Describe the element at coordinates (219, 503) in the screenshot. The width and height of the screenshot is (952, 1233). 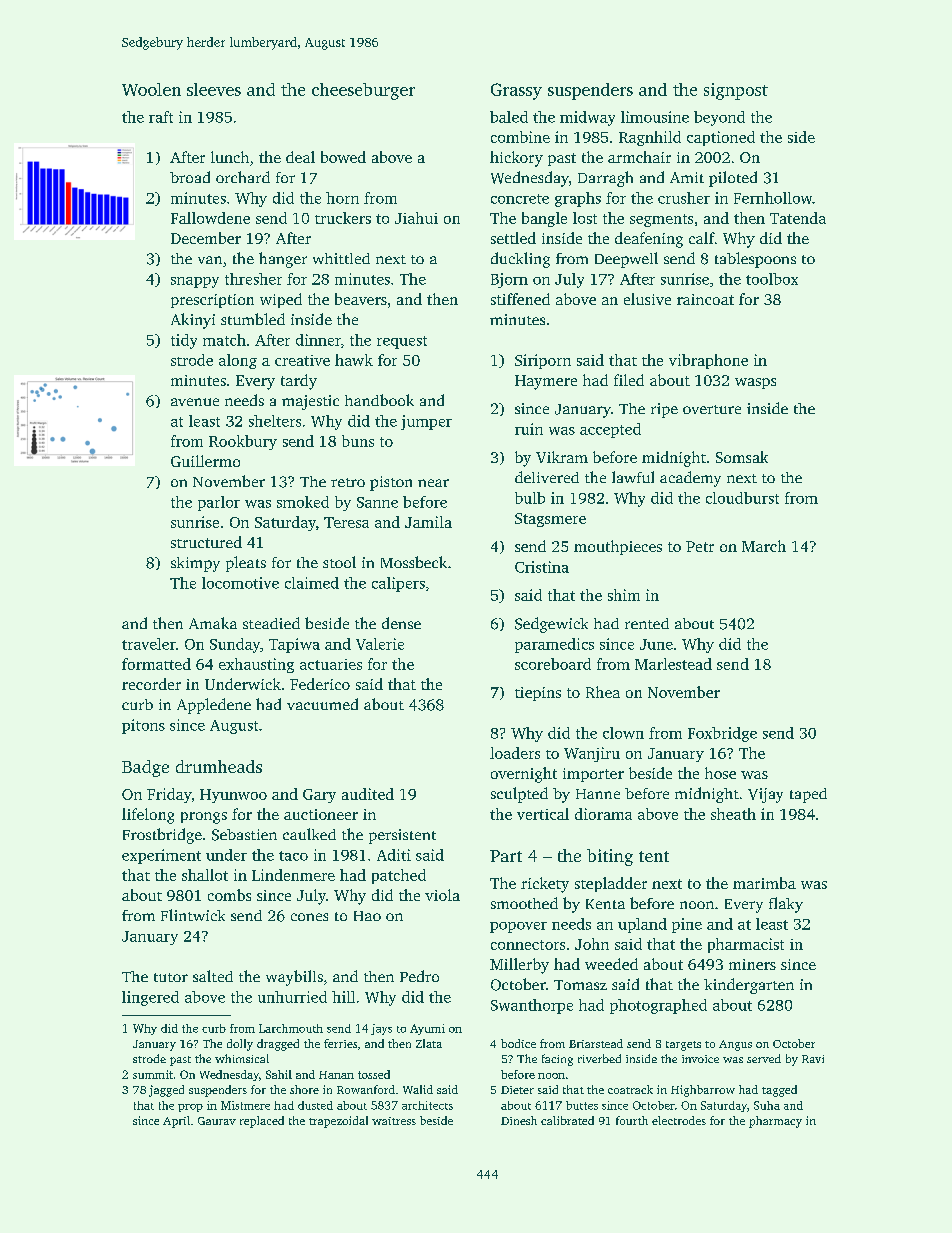
I see `parlor` at that location.
